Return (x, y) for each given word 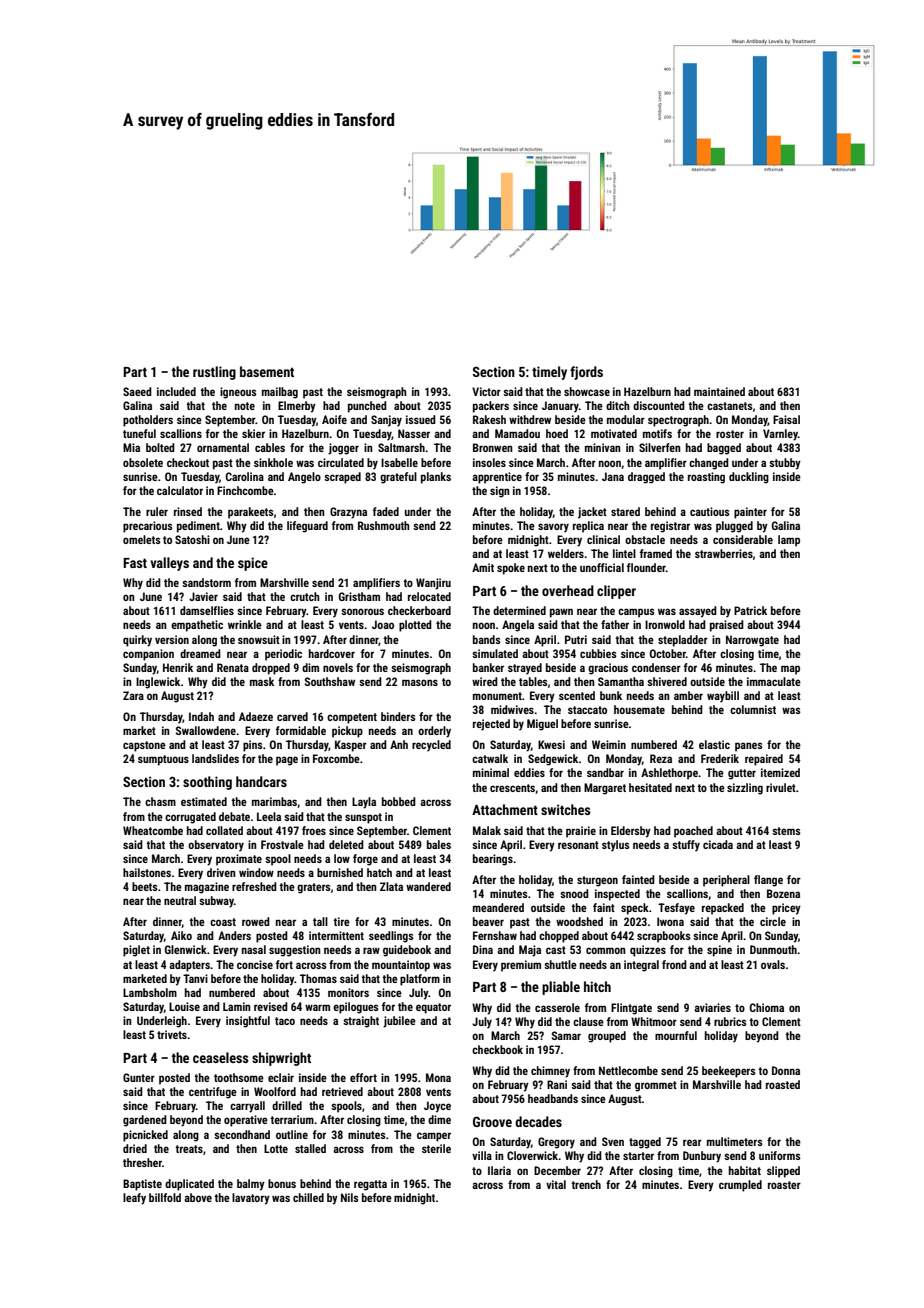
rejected (491, 725)
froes (314, 830)
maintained (719, 391)
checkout (188, 462)
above (198, 1197)
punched (367, 407)
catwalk (490, 758)
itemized (780, 772)
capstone (144, 746)
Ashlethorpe (669, 774)
